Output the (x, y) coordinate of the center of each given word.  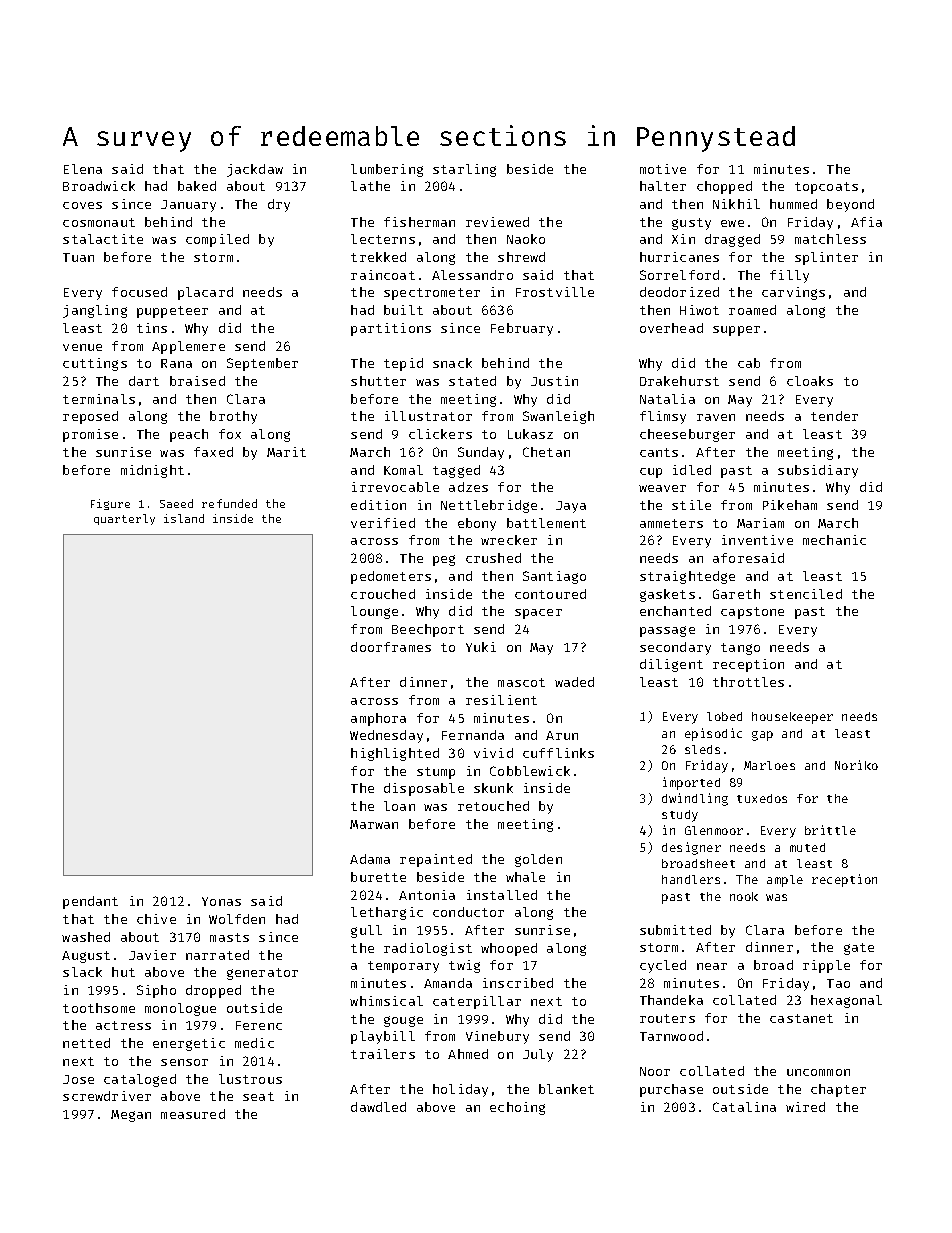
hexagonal (846, 1001)
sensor (184, 1062)
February (522, 329)
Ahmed (468, 1054)
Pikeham (790, 505)
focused (139, 292)
